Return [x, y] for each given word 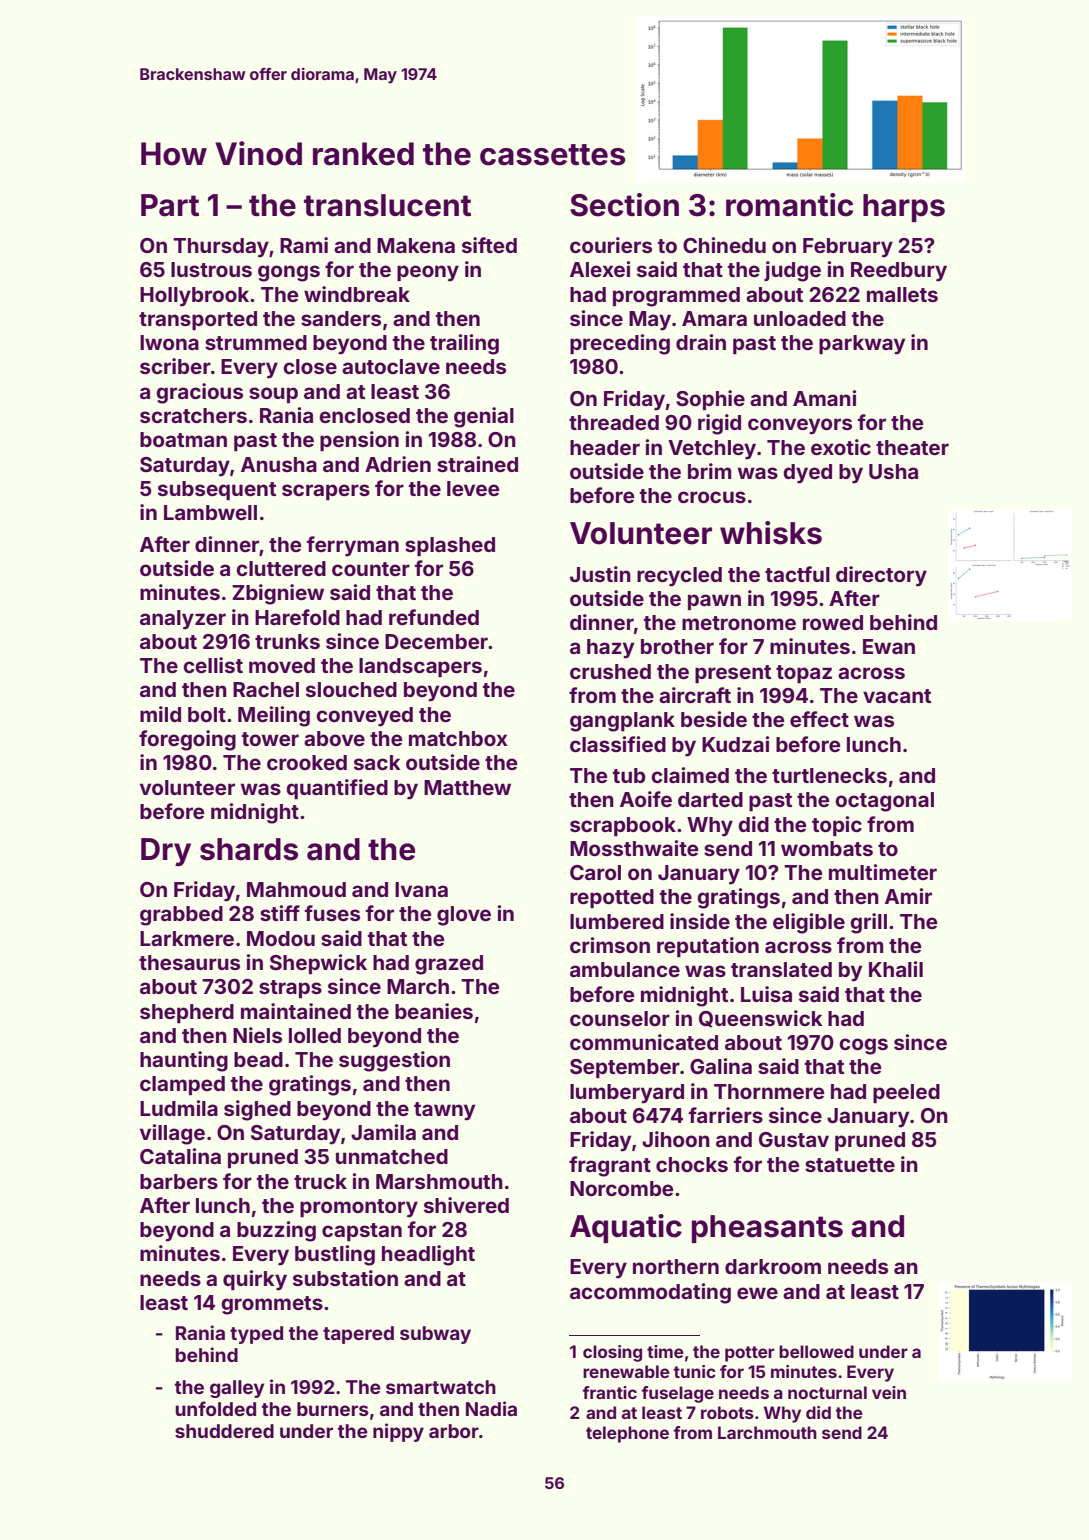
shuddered [224, 1431]
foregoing [187, 740]
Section [624, 205]
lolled [315, 1035]
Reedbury [899, 272]
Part [170, 205]
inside [700, 921]
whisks [771, 533]
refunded [434, 617]
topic [837, 826]
